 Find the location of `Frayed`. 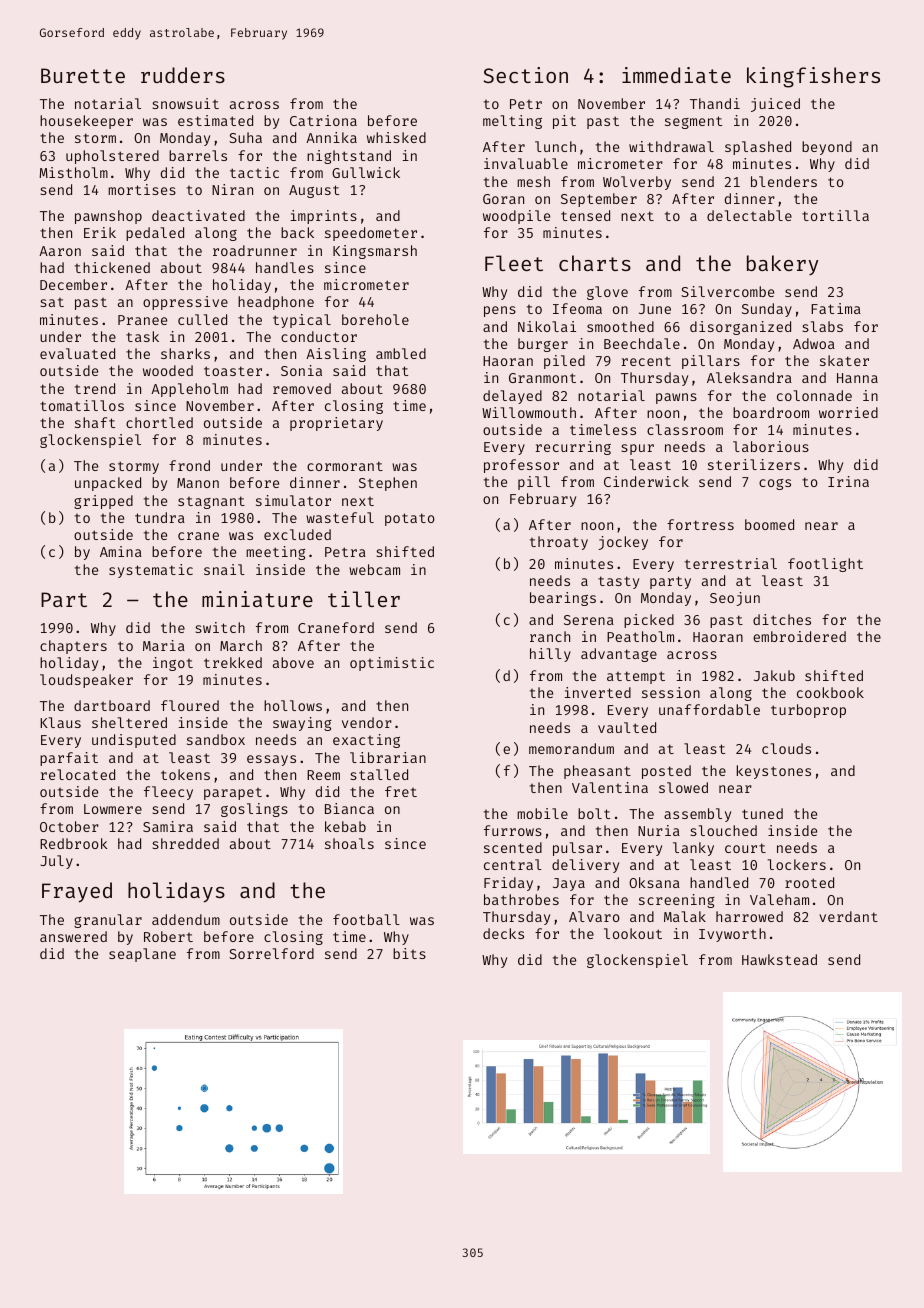

Frayed is located at coordinates (77, 892).
